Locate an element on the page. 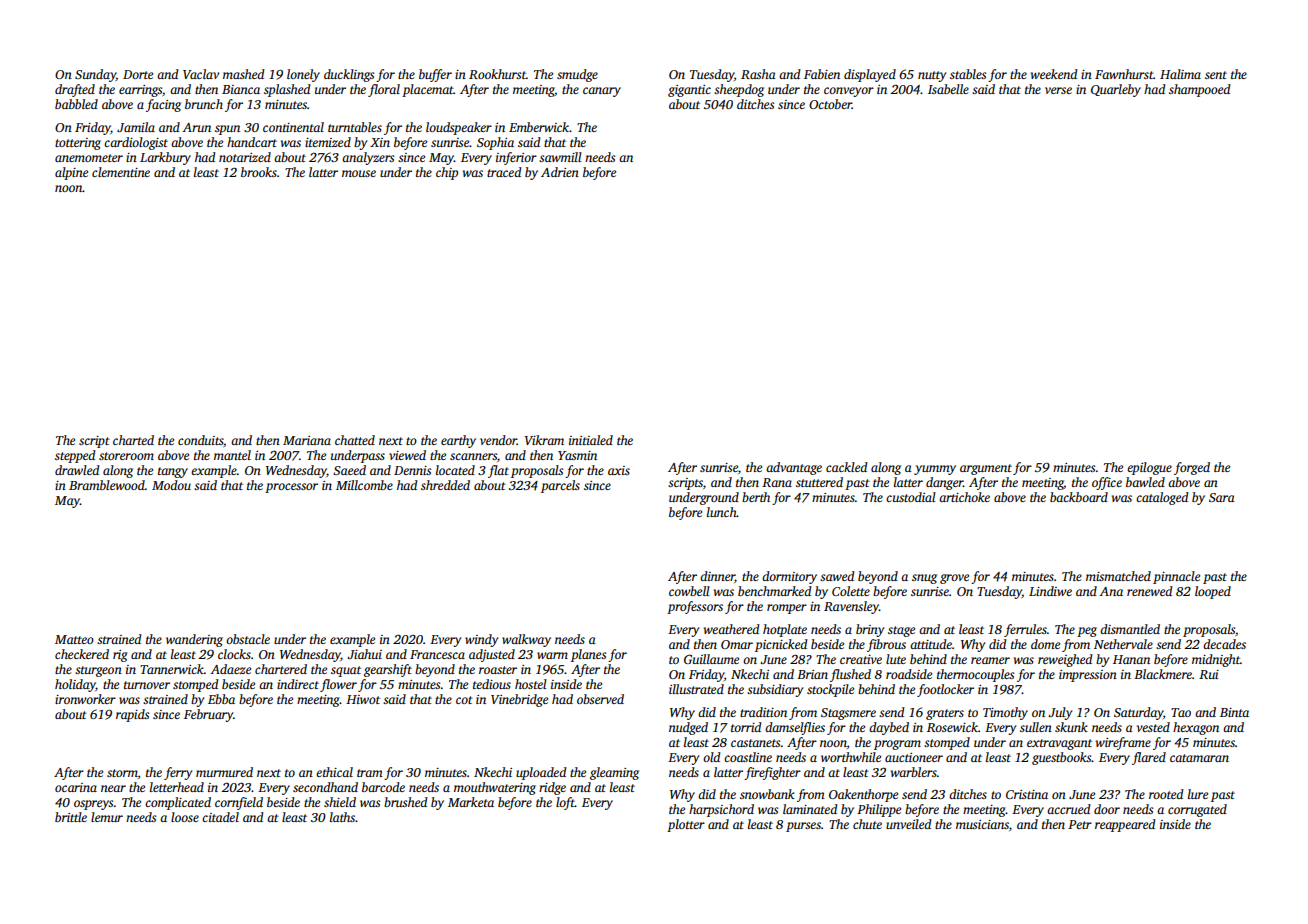 This document has height=924, width=1308. cornfield is located at coordinates (239, 803).
